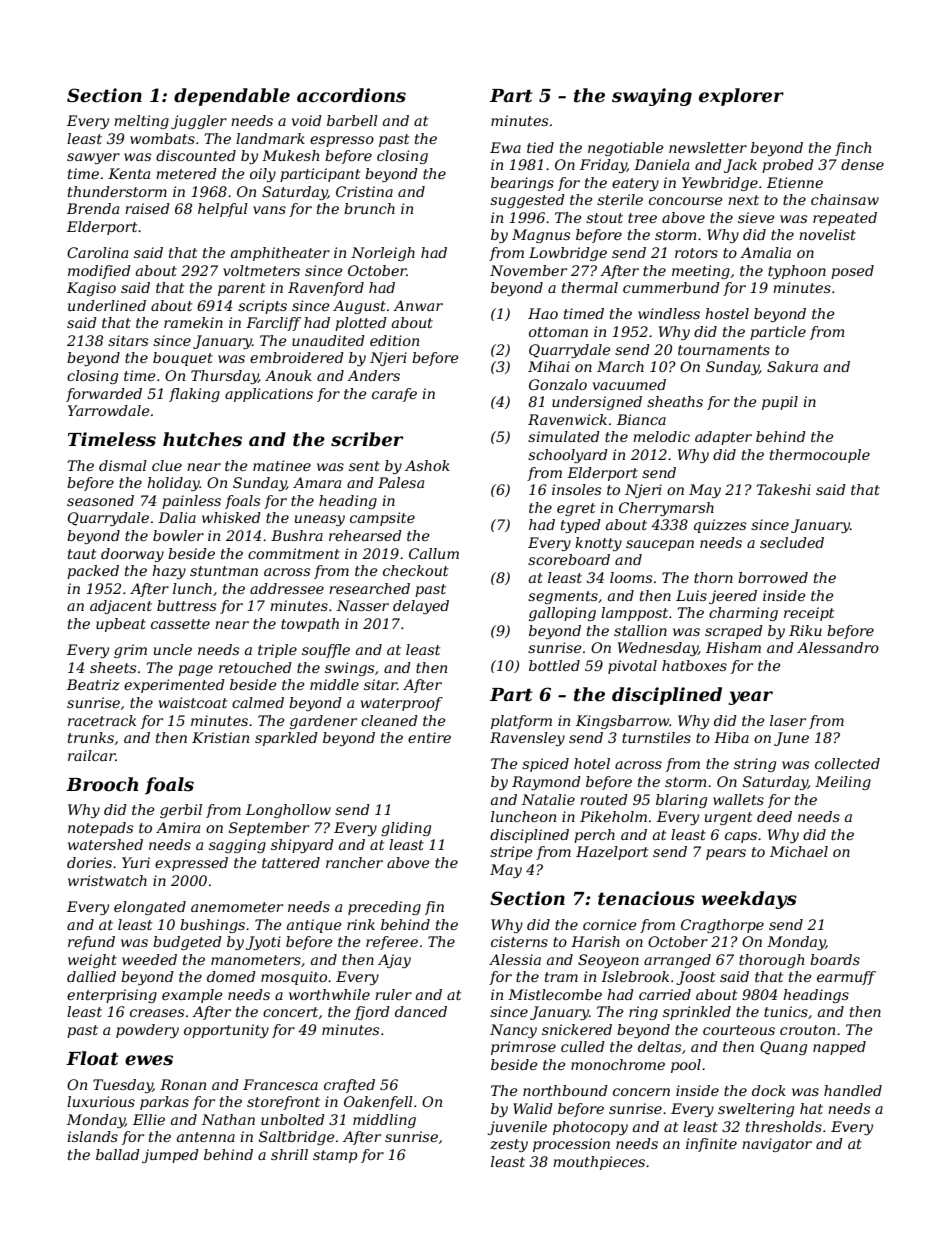 The height and width of the document is (1233, 952). What do you see at coordinates (708, 147) in the document?
I see `newsletter` at bounding box center [708, 147].
